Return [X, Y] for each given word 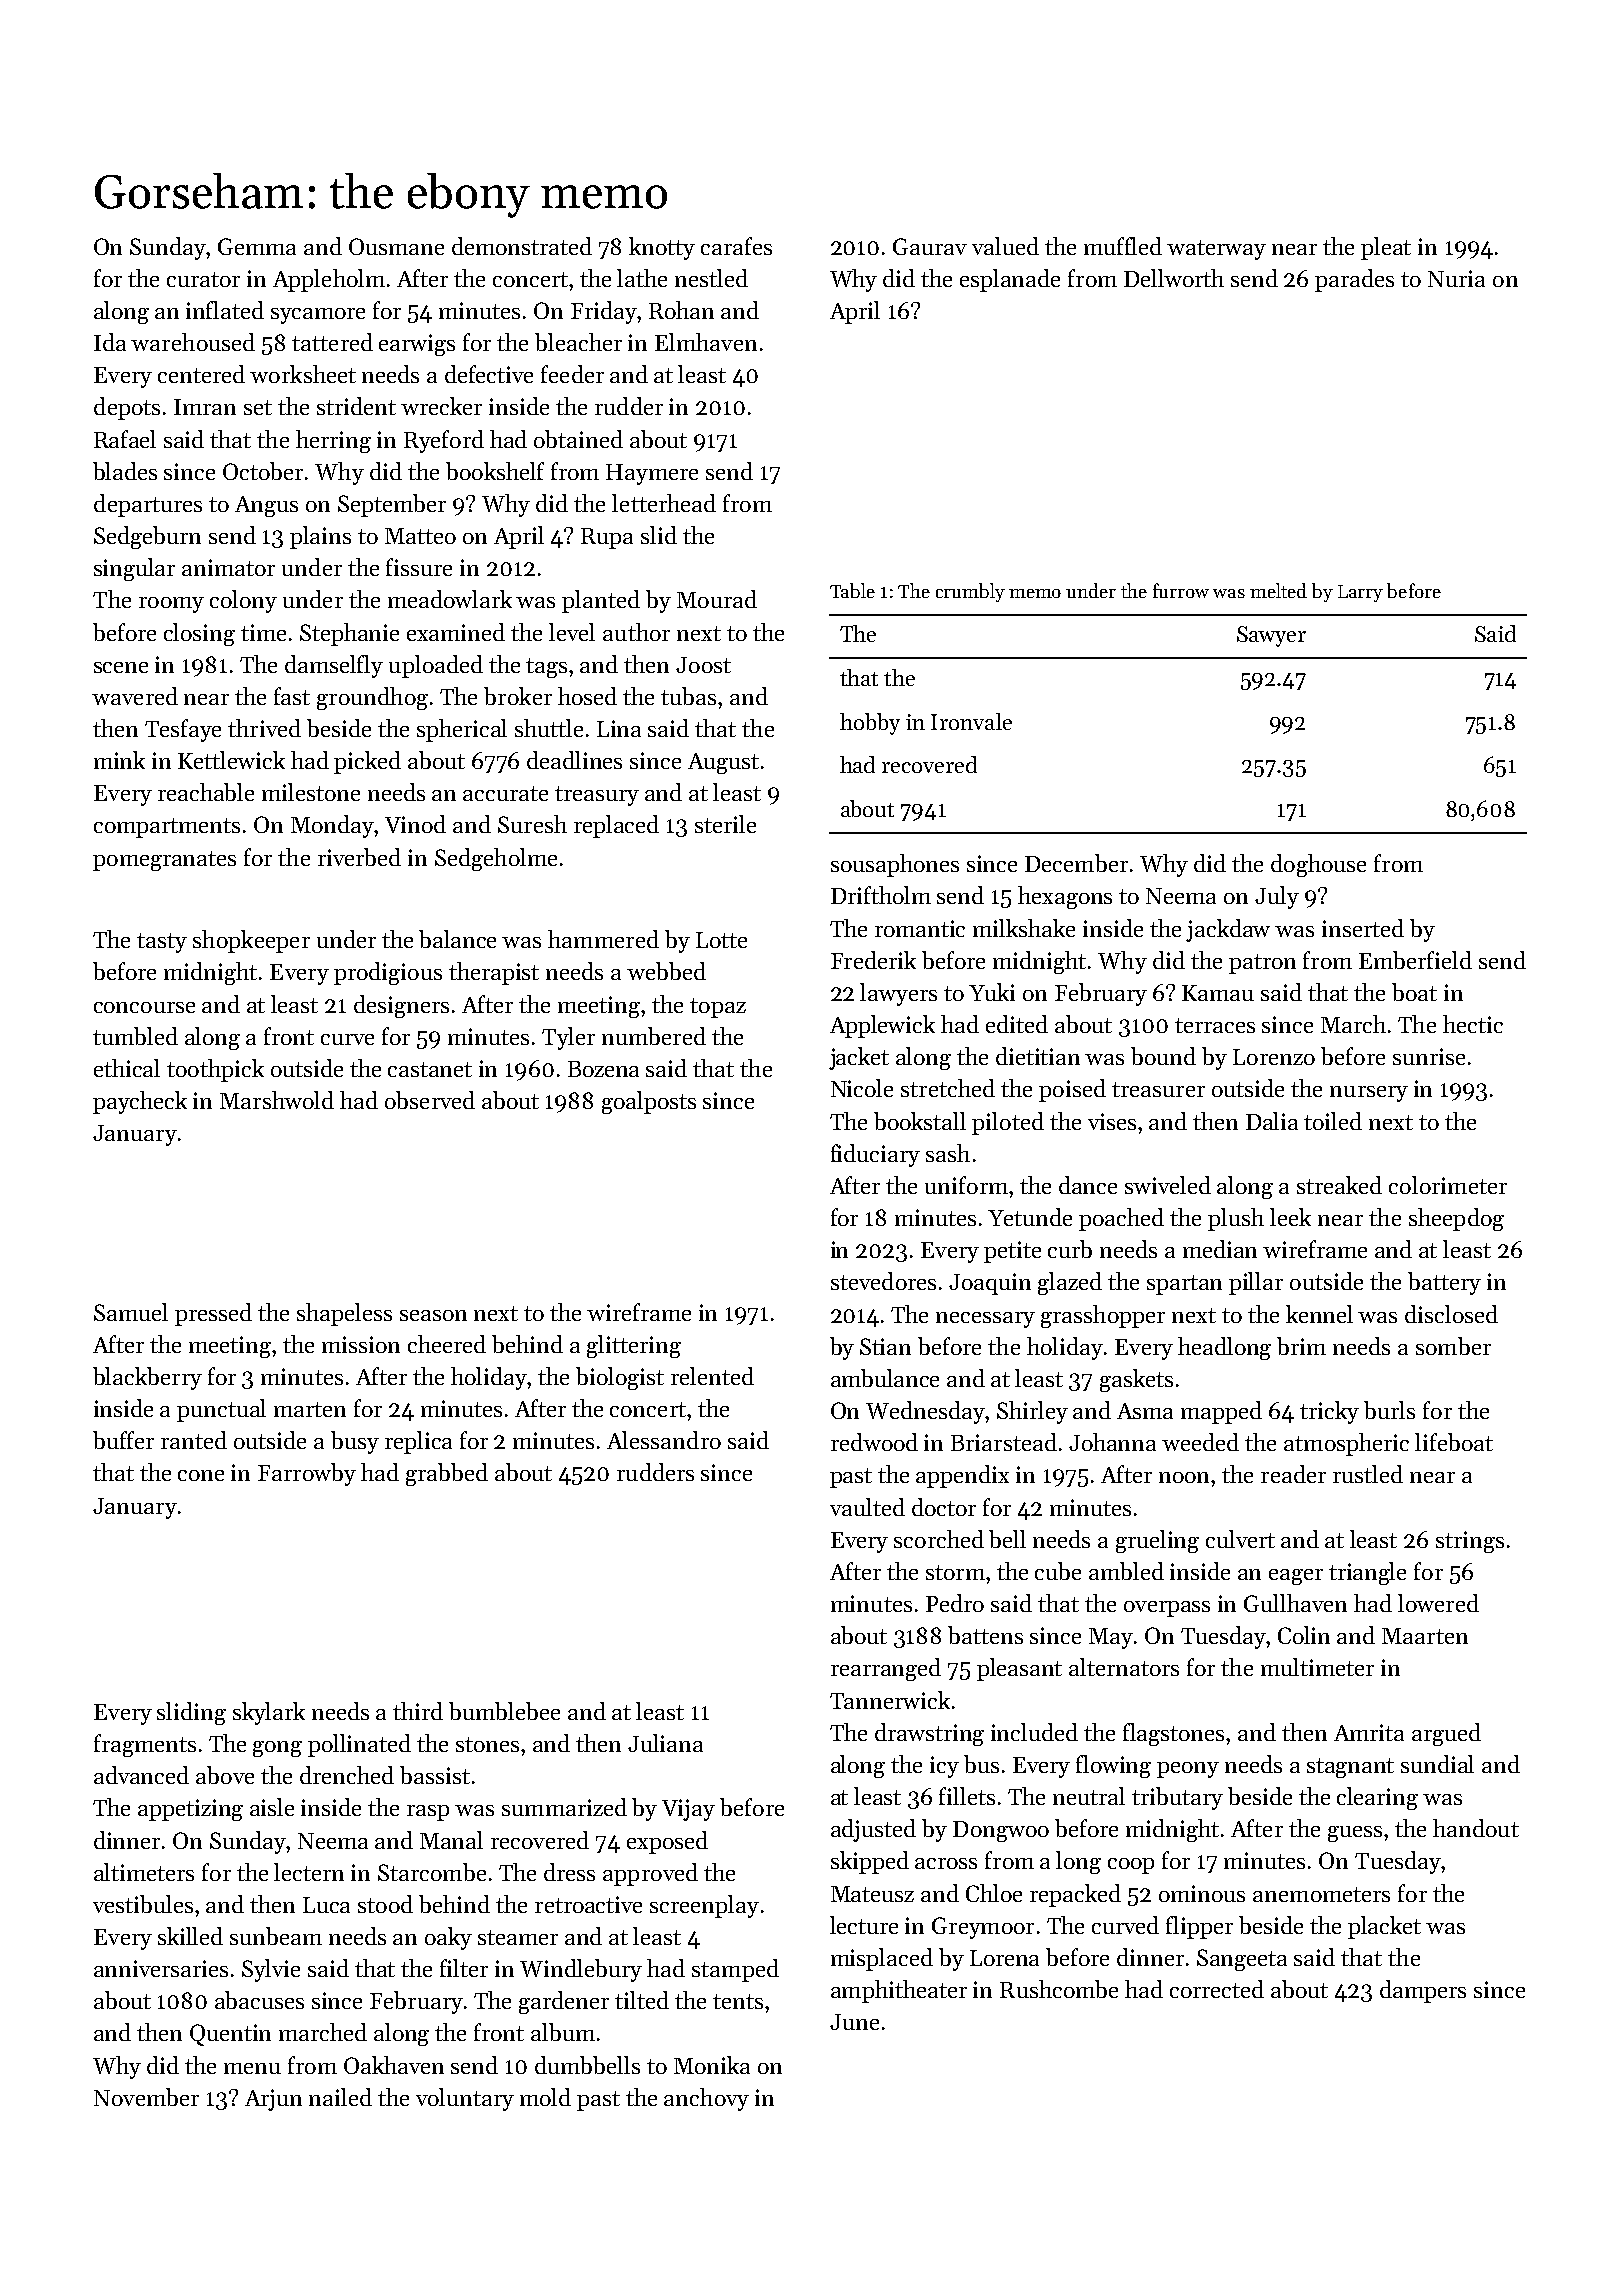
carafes [736, 246]
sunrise [1429, 1056]
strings [1470, 1542]
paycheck [140, 1102]
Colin [1304, 1635]
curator [203, 279]
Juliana [665, 1743]
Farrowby [307, 1474]
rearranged [886, 1669]
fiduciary [875, 1155]
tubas [688, 696]
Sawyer [1271, 636]
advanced [141, 1775]
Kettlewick [231, 760]
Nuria [1456, 278]
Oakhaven [394, 2065]
